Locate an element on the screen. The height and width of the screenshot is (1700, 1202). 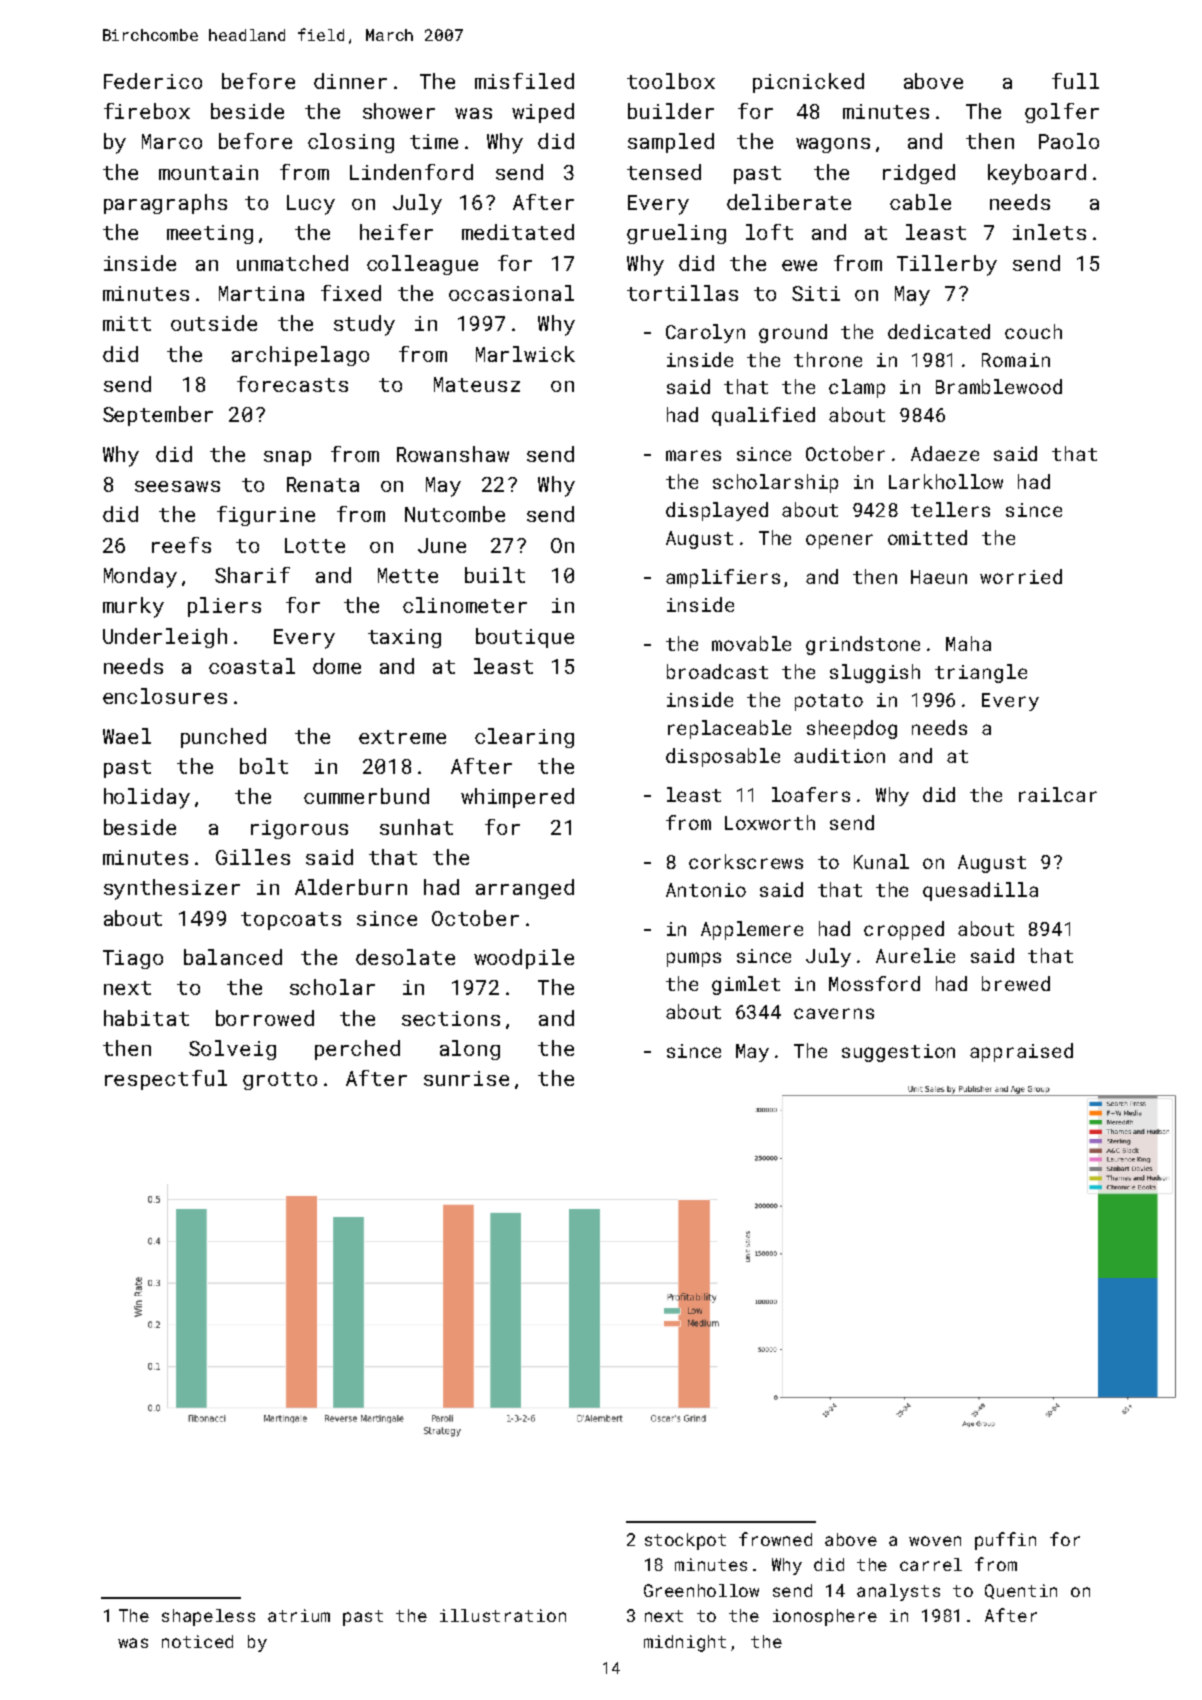
illustration is located at coordinates (503, 1615).
